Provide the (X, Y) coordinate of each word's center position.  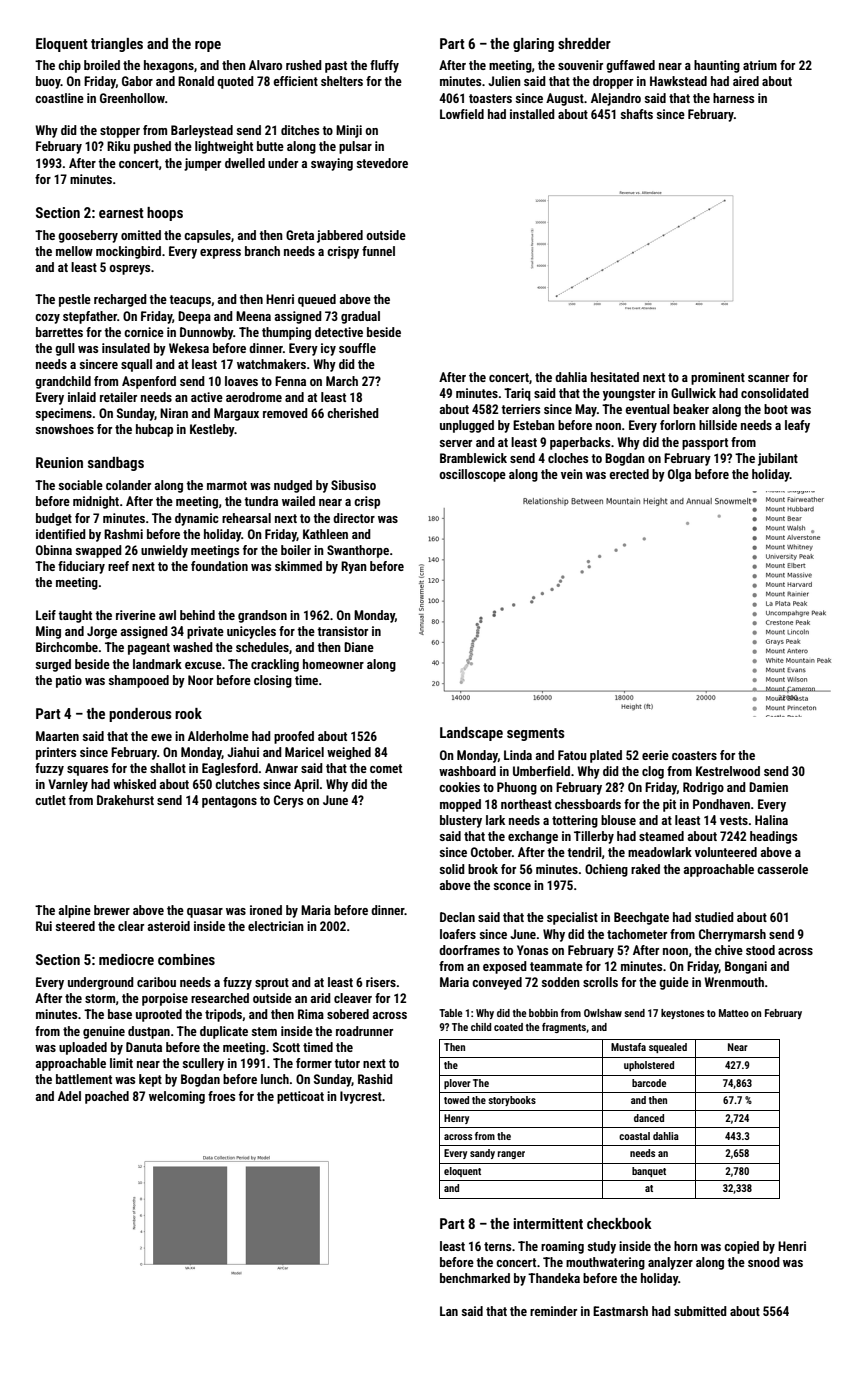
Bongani (746, 967)
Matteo (734, 1013)
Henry (456, 1119)
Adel (69, 1096)
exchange (533, 837)
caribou (156, 982)
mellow (74, 251)
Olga (679, 475)
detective (339, 332)
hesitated (615, 377)
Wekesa (189, 348)
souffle (357, 348)
